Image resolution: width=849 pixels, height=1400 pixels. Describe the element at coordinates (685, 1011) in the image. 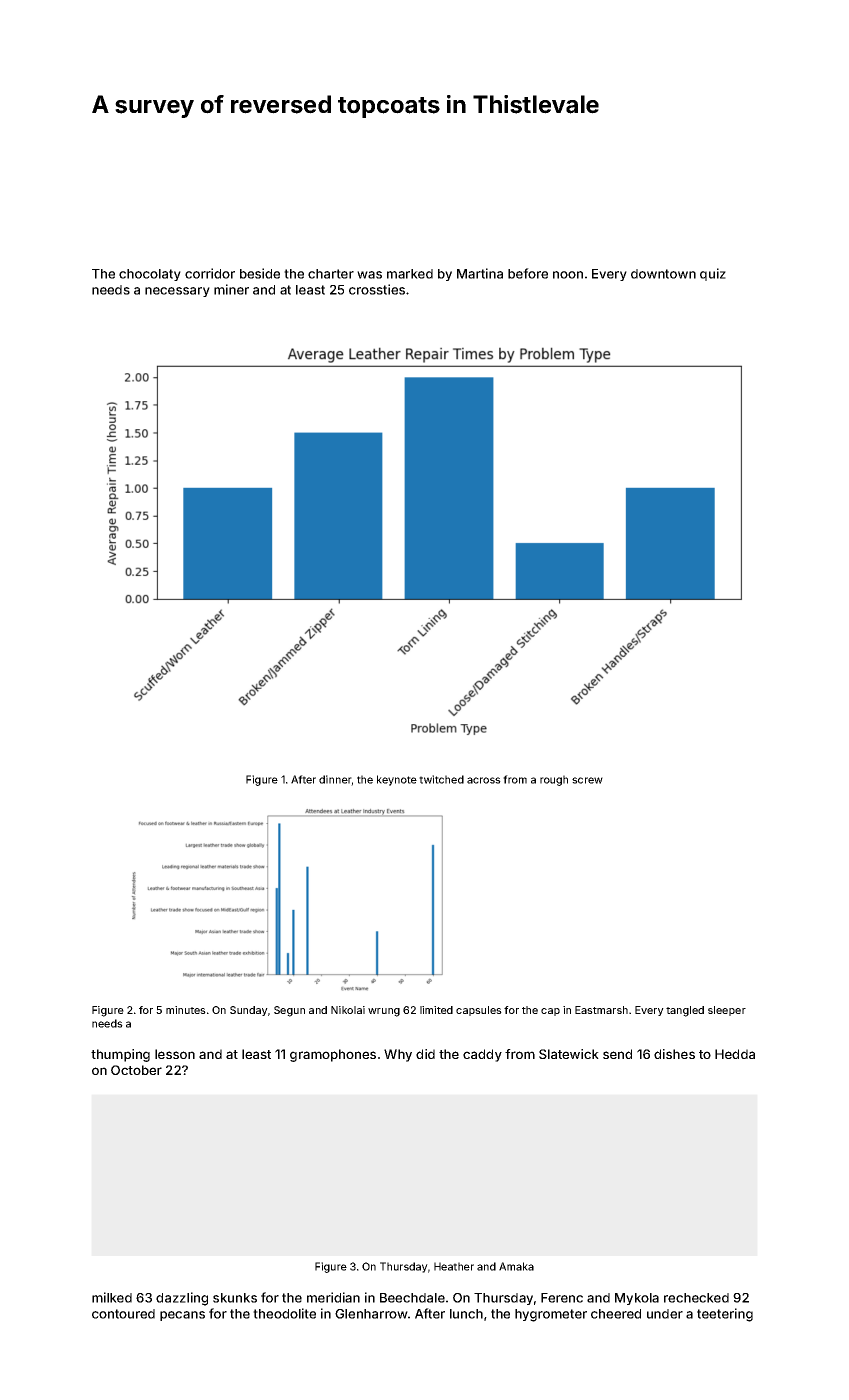

I see `tangled` at that location.
